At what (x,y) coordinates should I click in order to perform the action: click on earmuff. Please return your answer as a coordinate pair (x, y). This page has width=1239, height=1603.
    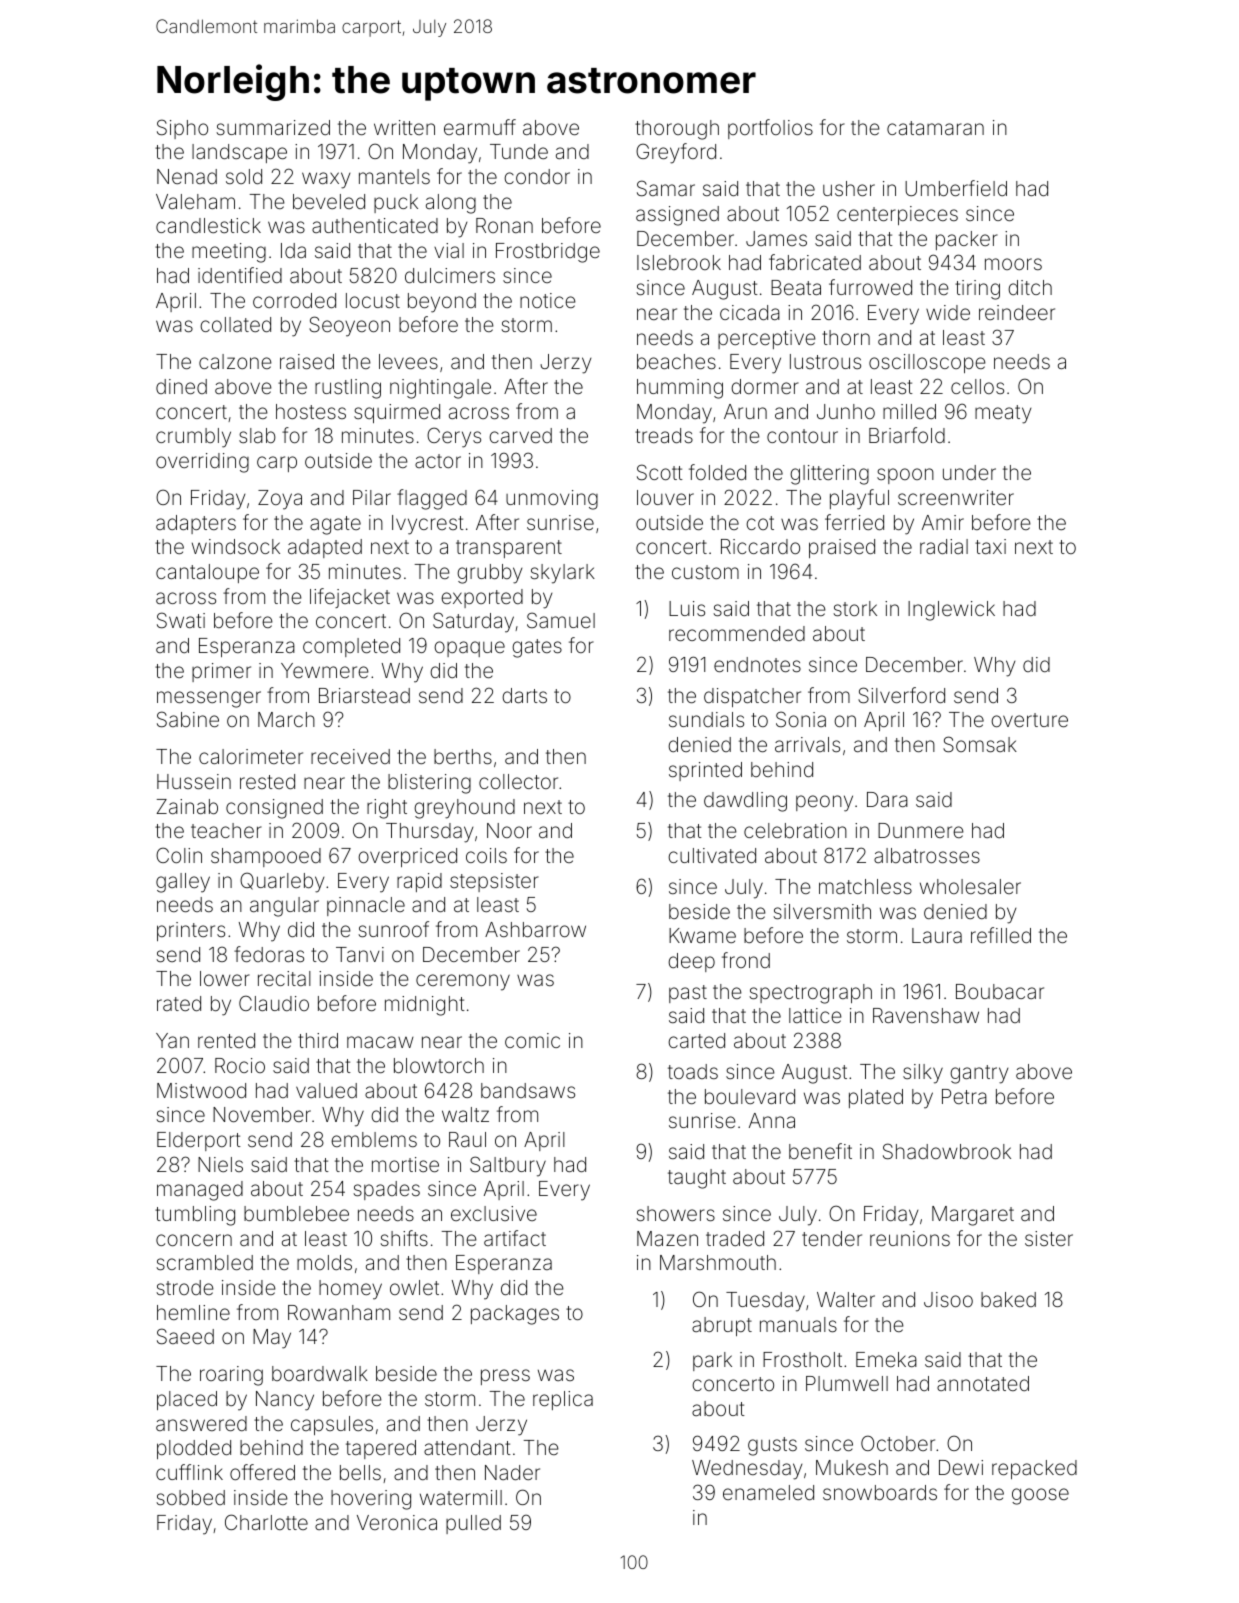
    Looking at the image, I should click on (480, 127).
